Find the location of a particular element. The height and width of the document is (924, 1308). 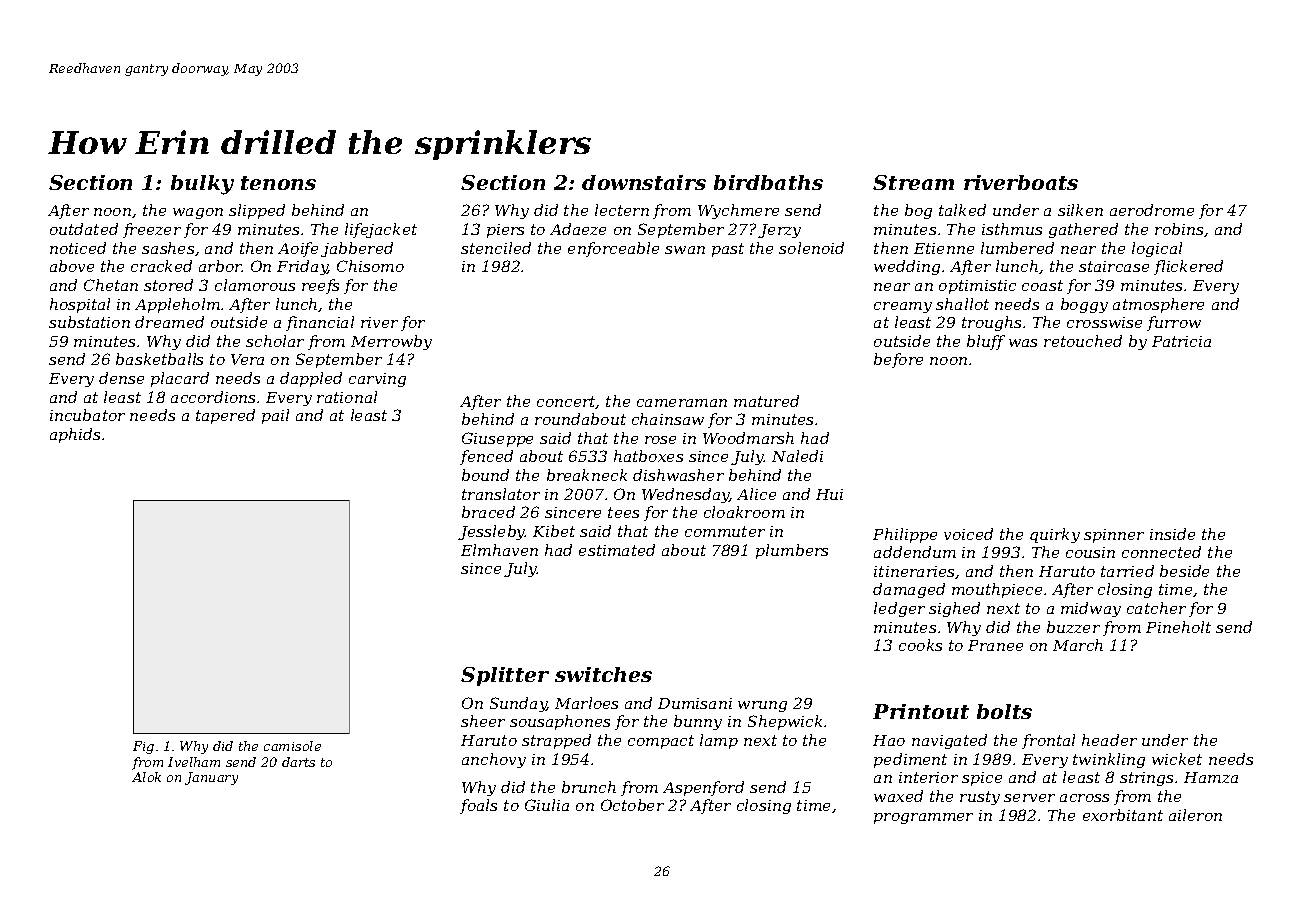

wagon is located at coordinates (198, 213).
